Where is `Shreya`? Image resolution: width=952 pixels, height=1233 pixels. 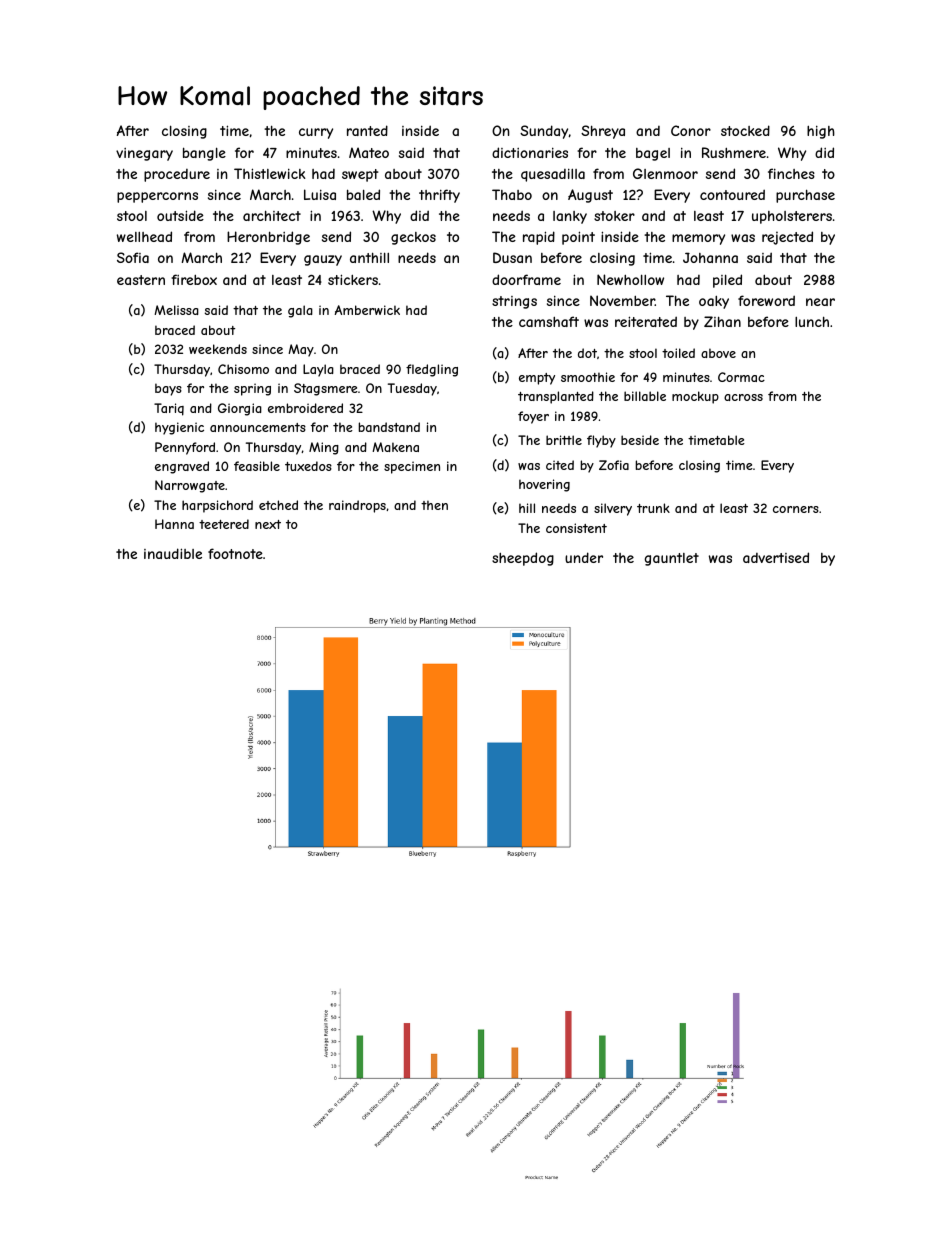
Shreya is located at coordinates (603, 132).
